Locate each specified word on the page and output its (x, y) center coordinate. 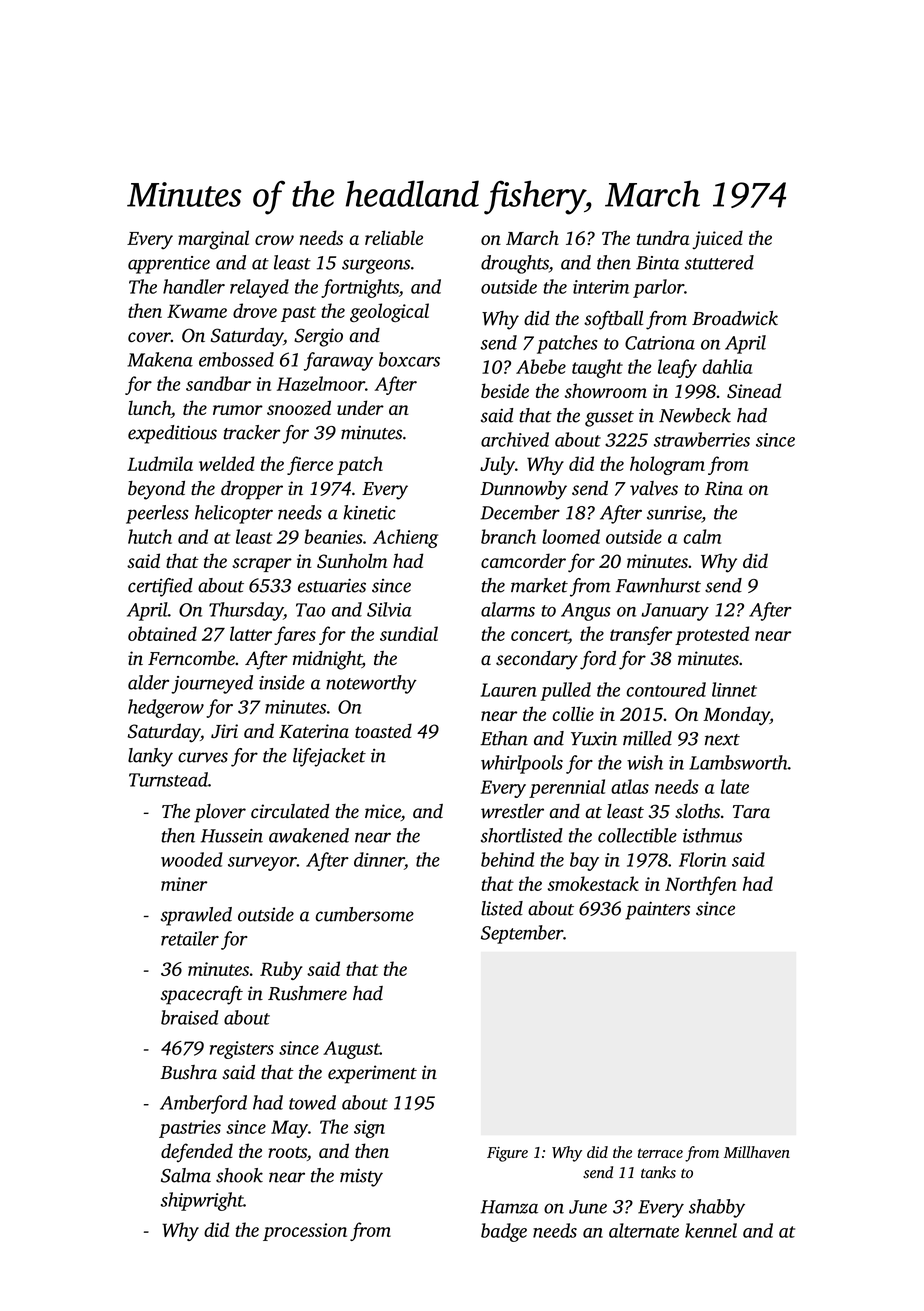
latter (251, 633)
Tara (751, 812)
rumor (238, 410)
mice (383, 811)
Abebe (541, 366)
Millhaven (757, 1152)
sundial (409, 633)
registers (242, 1050)
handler (194, 286)
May (289, 1129)
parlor (658, 288)
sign (369, 1129)
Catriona (660, 343)
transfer (641, 635)
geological (389, 312)
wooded (192, 859)
